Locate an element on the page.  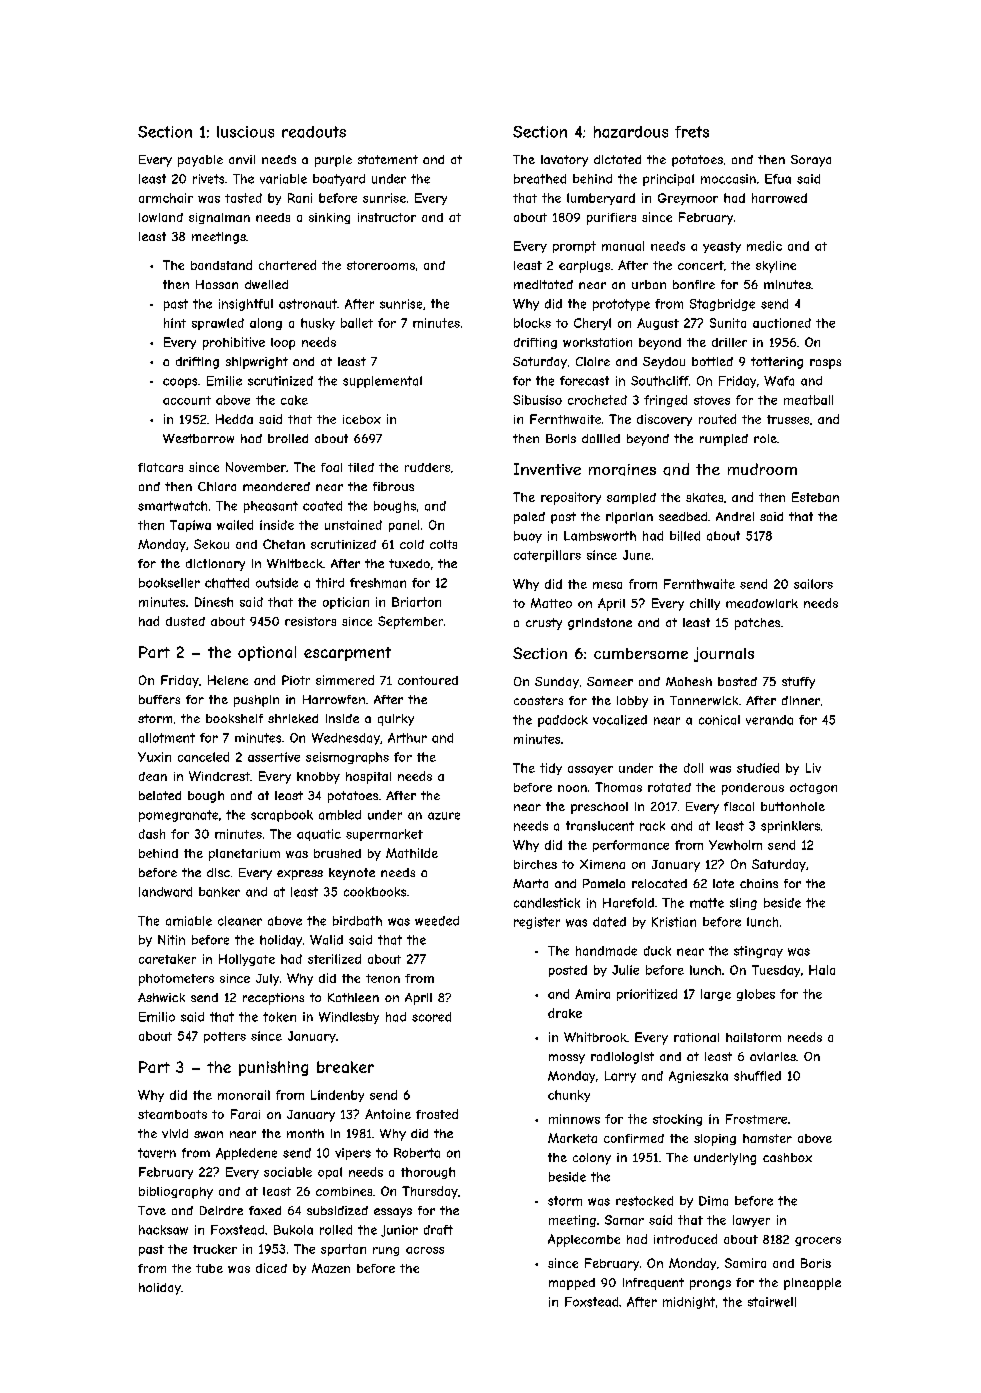
contoured is located at coordinates (428, 680).
